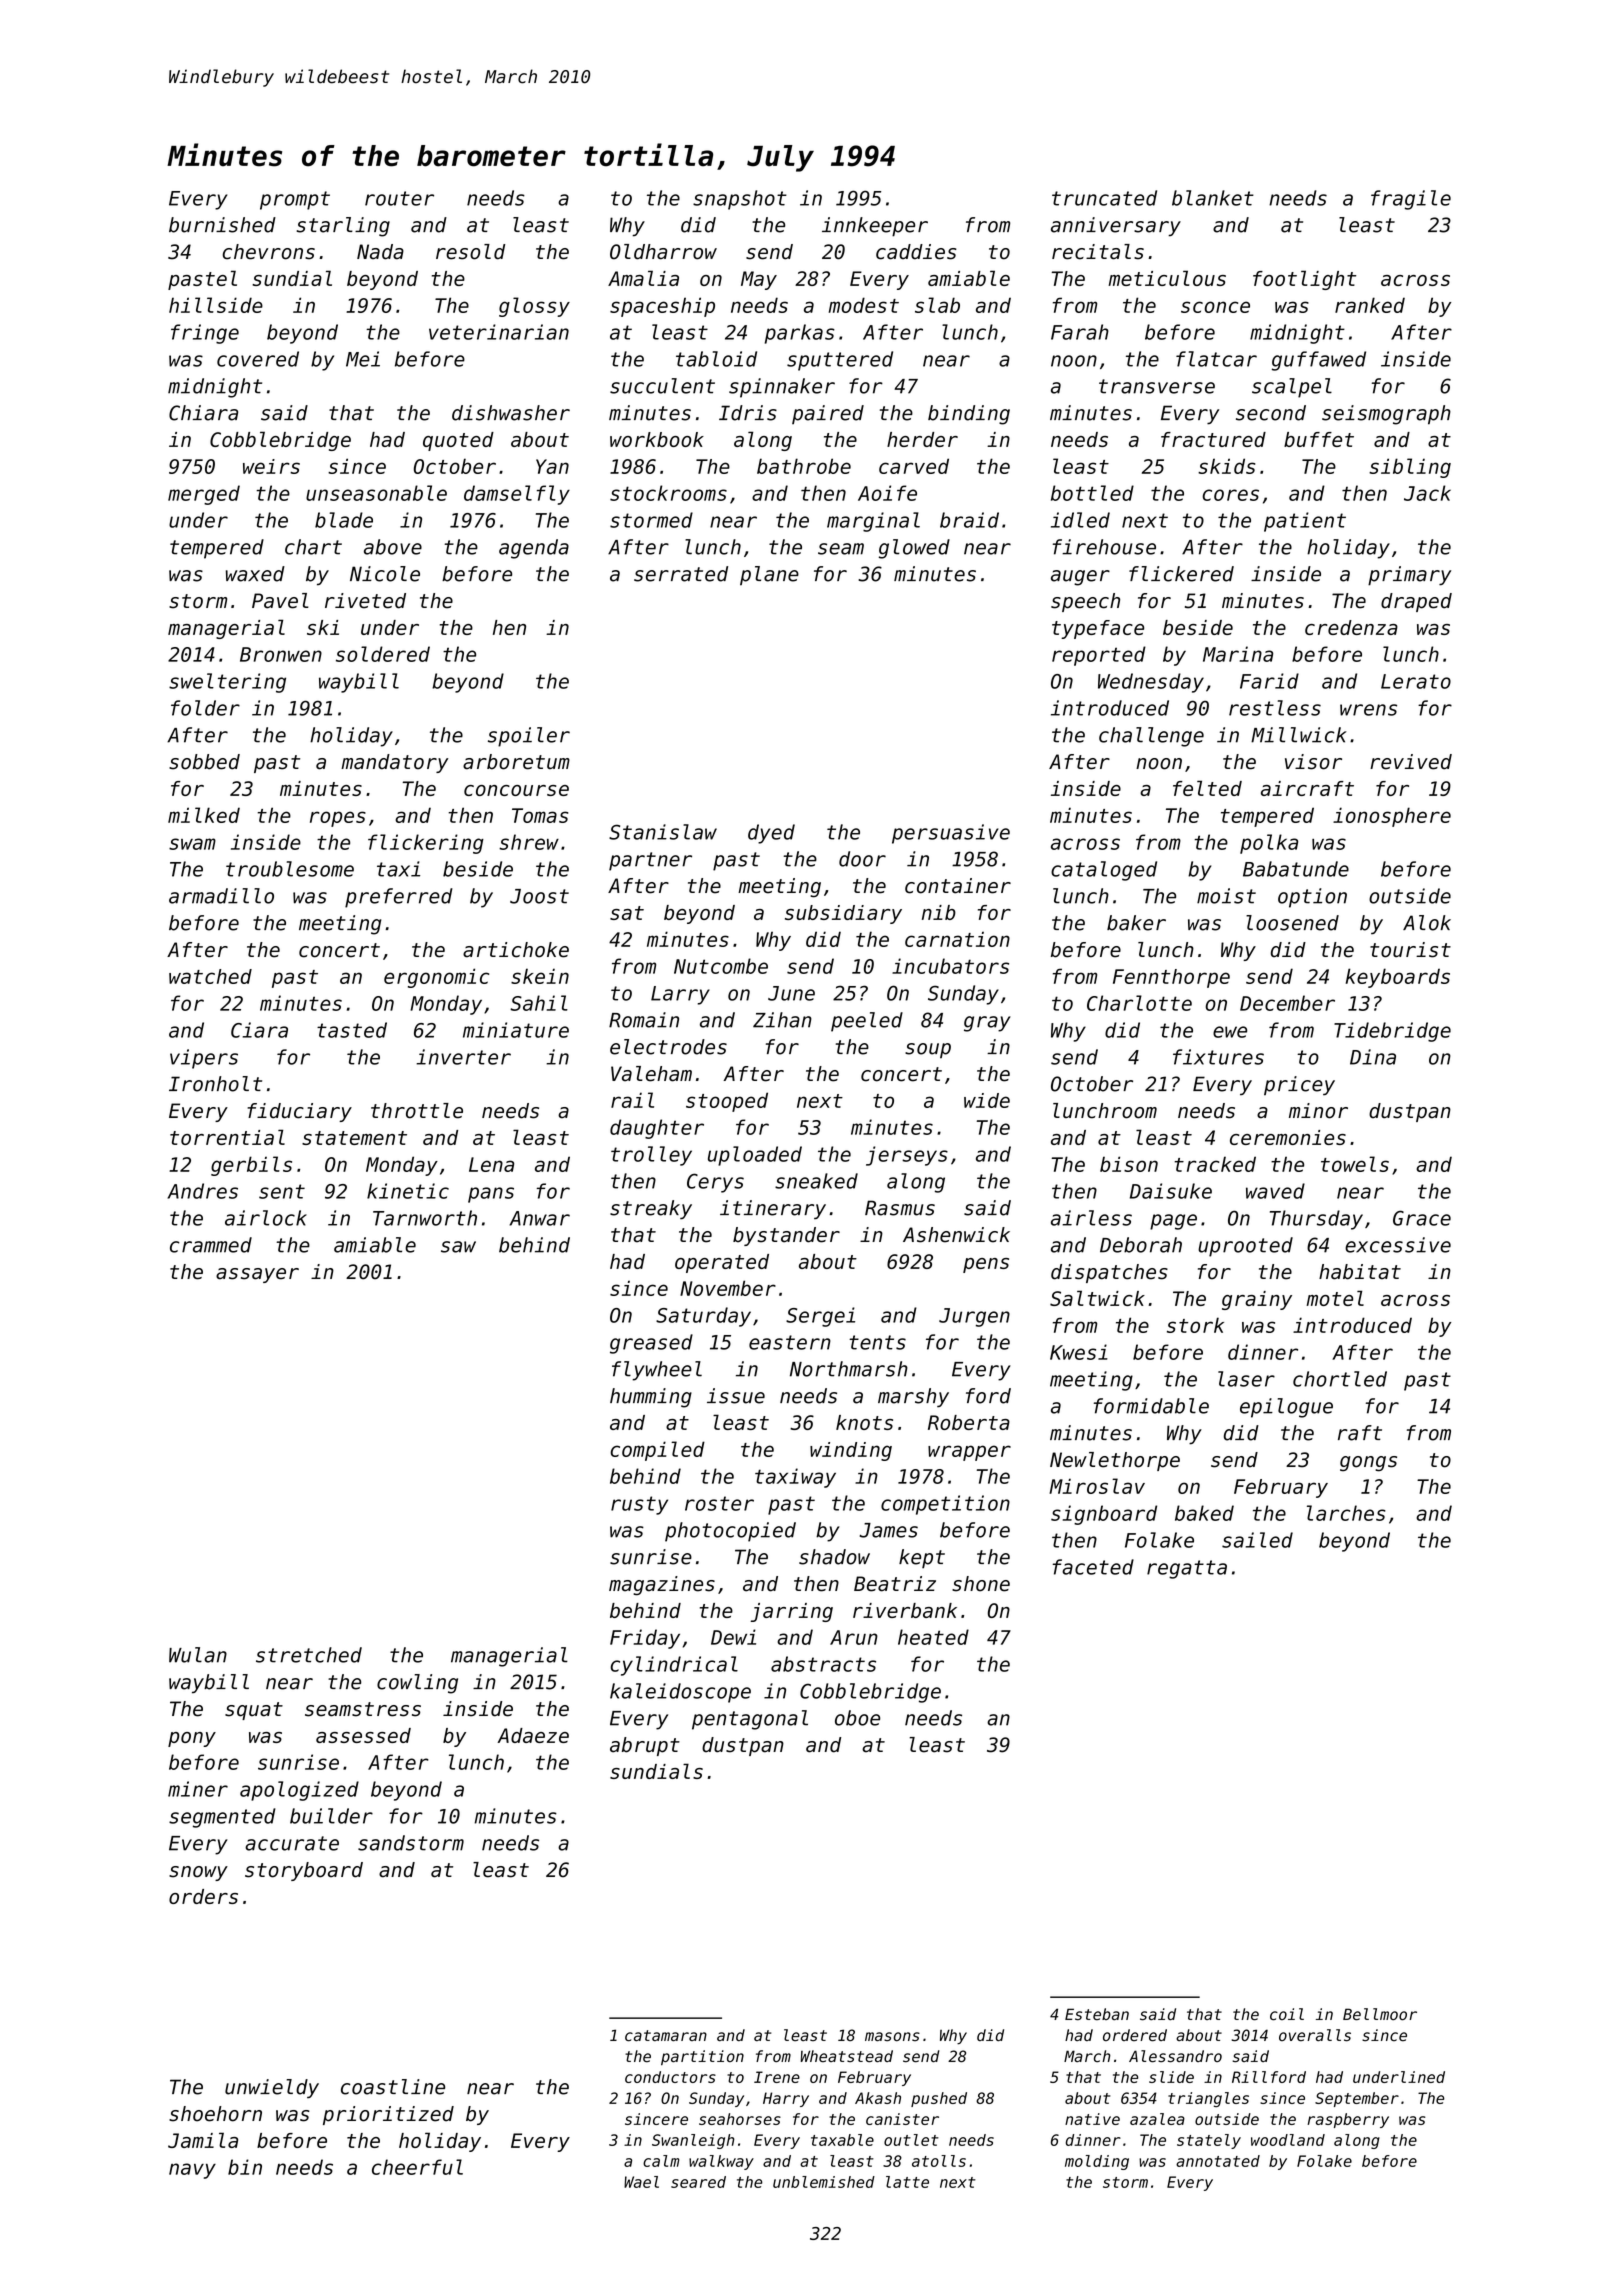 This screenshot has height=2292, width=1620. Describe the element at coordinates (1115, 1461) in the screenshot. I see `Newlethorpe` at that location.
